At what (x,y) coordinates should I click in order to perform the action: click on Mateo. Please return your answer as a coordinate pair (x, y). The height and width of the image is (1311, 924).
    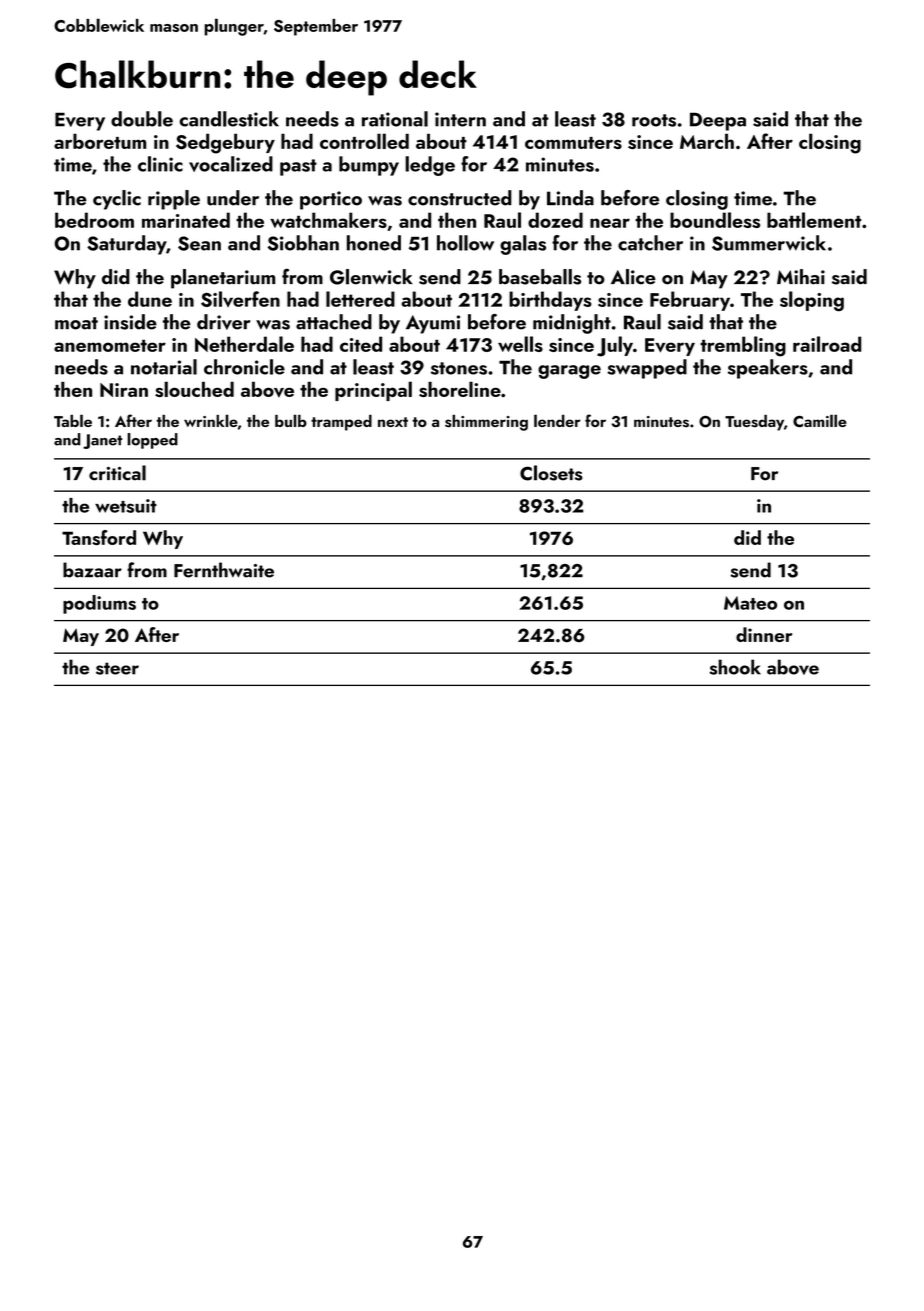
    Looking at the image, I should click on (750, 603).
